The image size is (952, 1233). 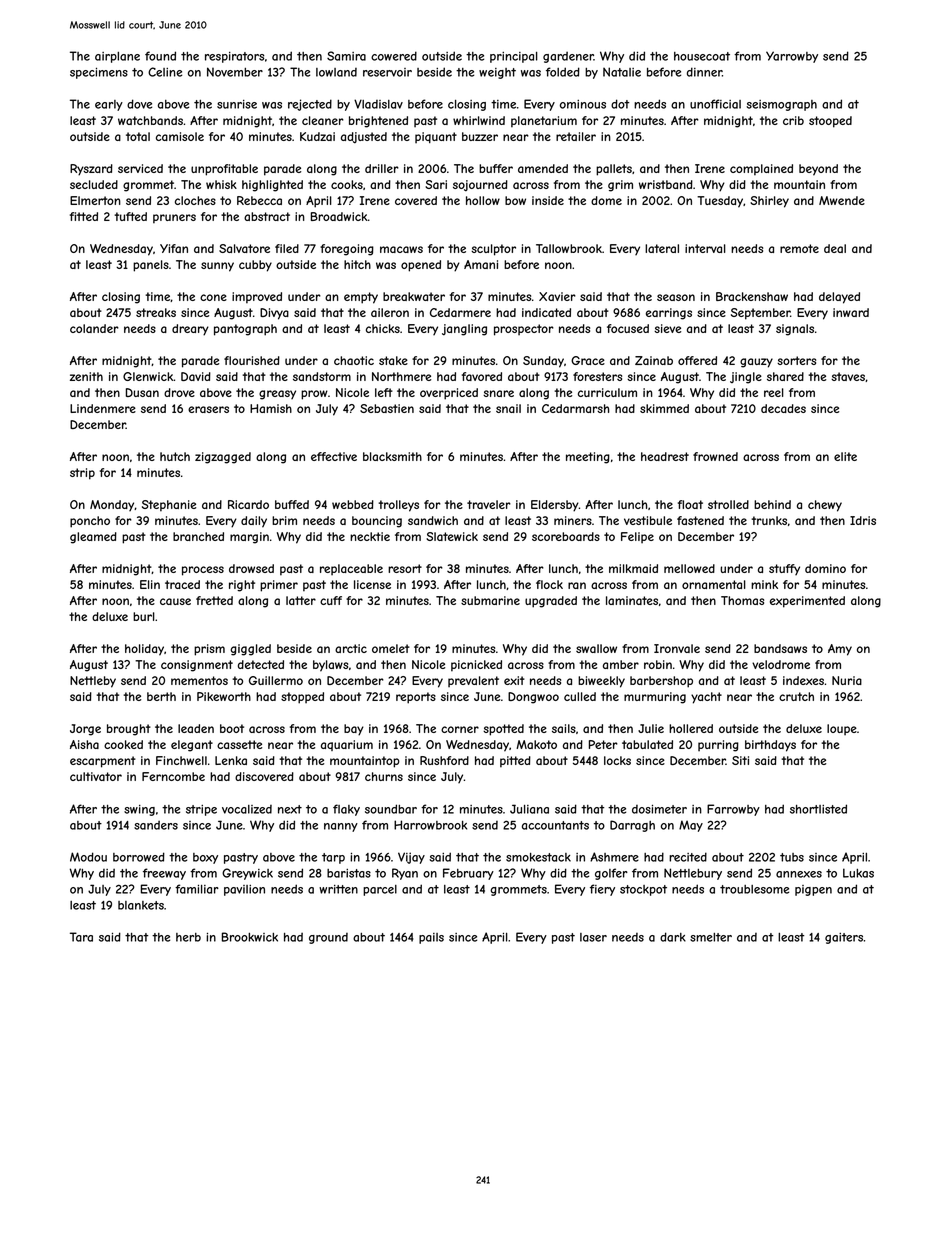 What do you see at coordinates (109, 105) in the screenshot?
I see `early` at bounding box center [109, 105].
